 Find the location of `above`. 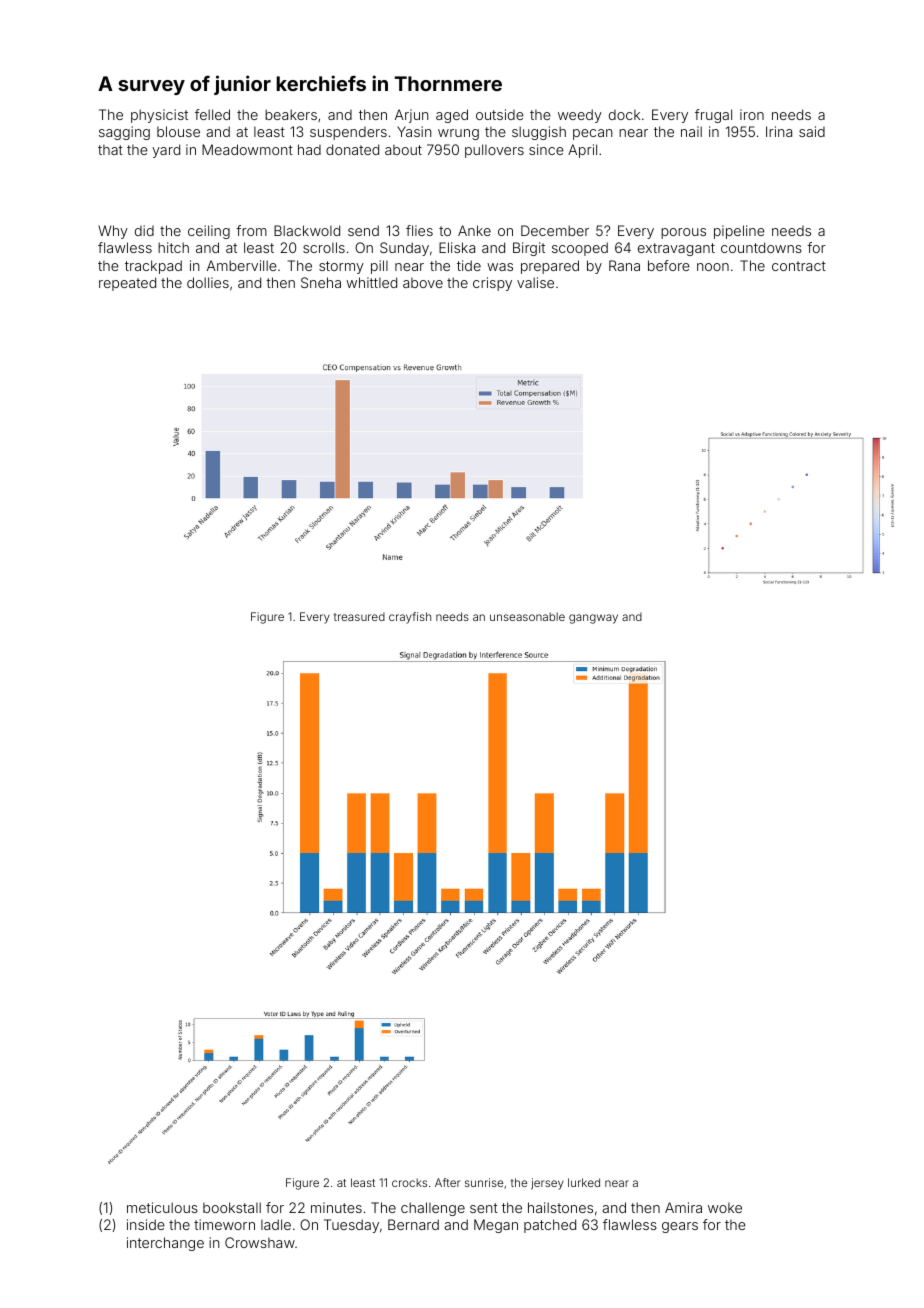

above is located at coordinates (423, 283).
